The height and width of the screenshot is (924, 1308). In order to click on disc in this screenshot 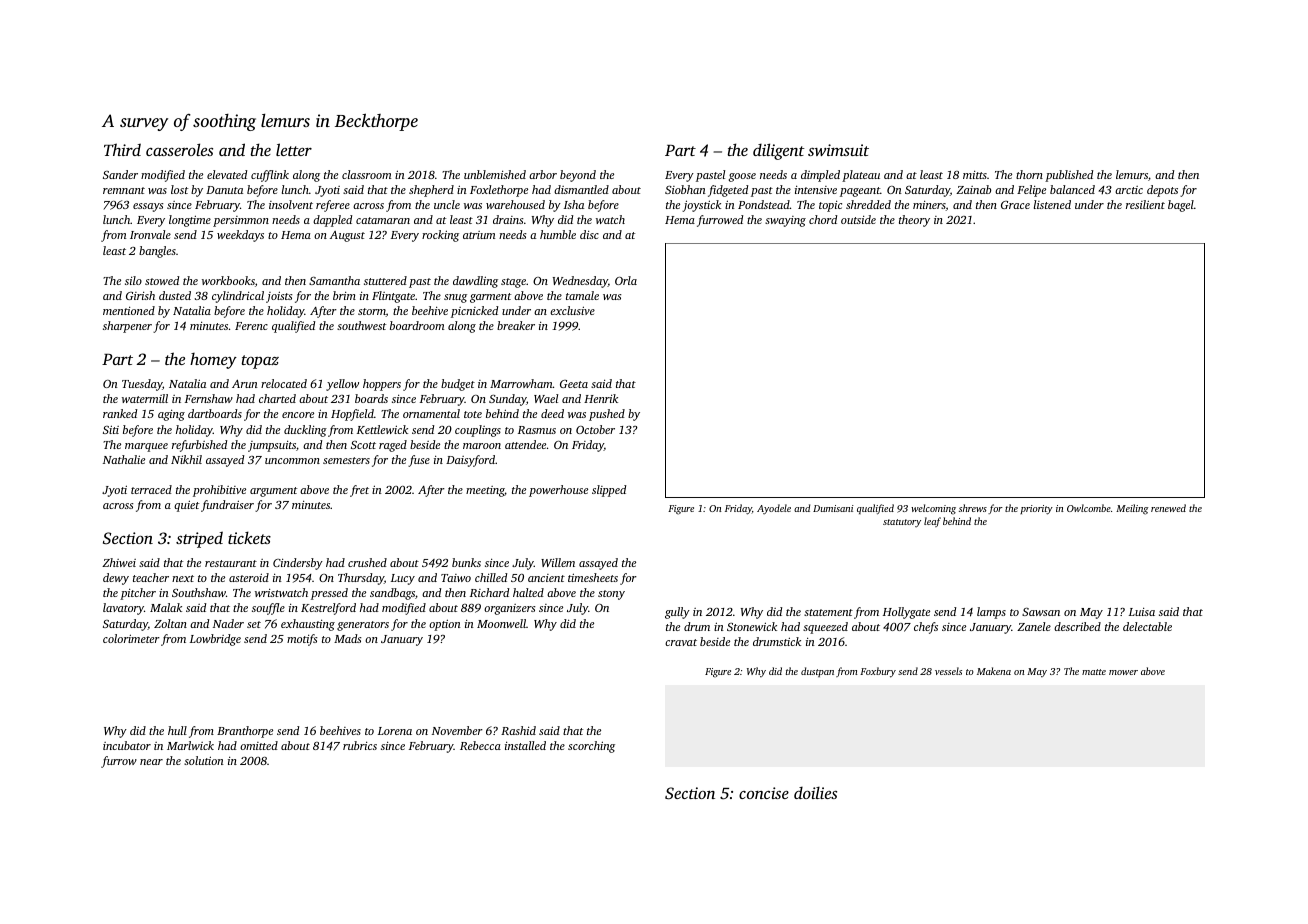, I will do `click(589, 234)`.
